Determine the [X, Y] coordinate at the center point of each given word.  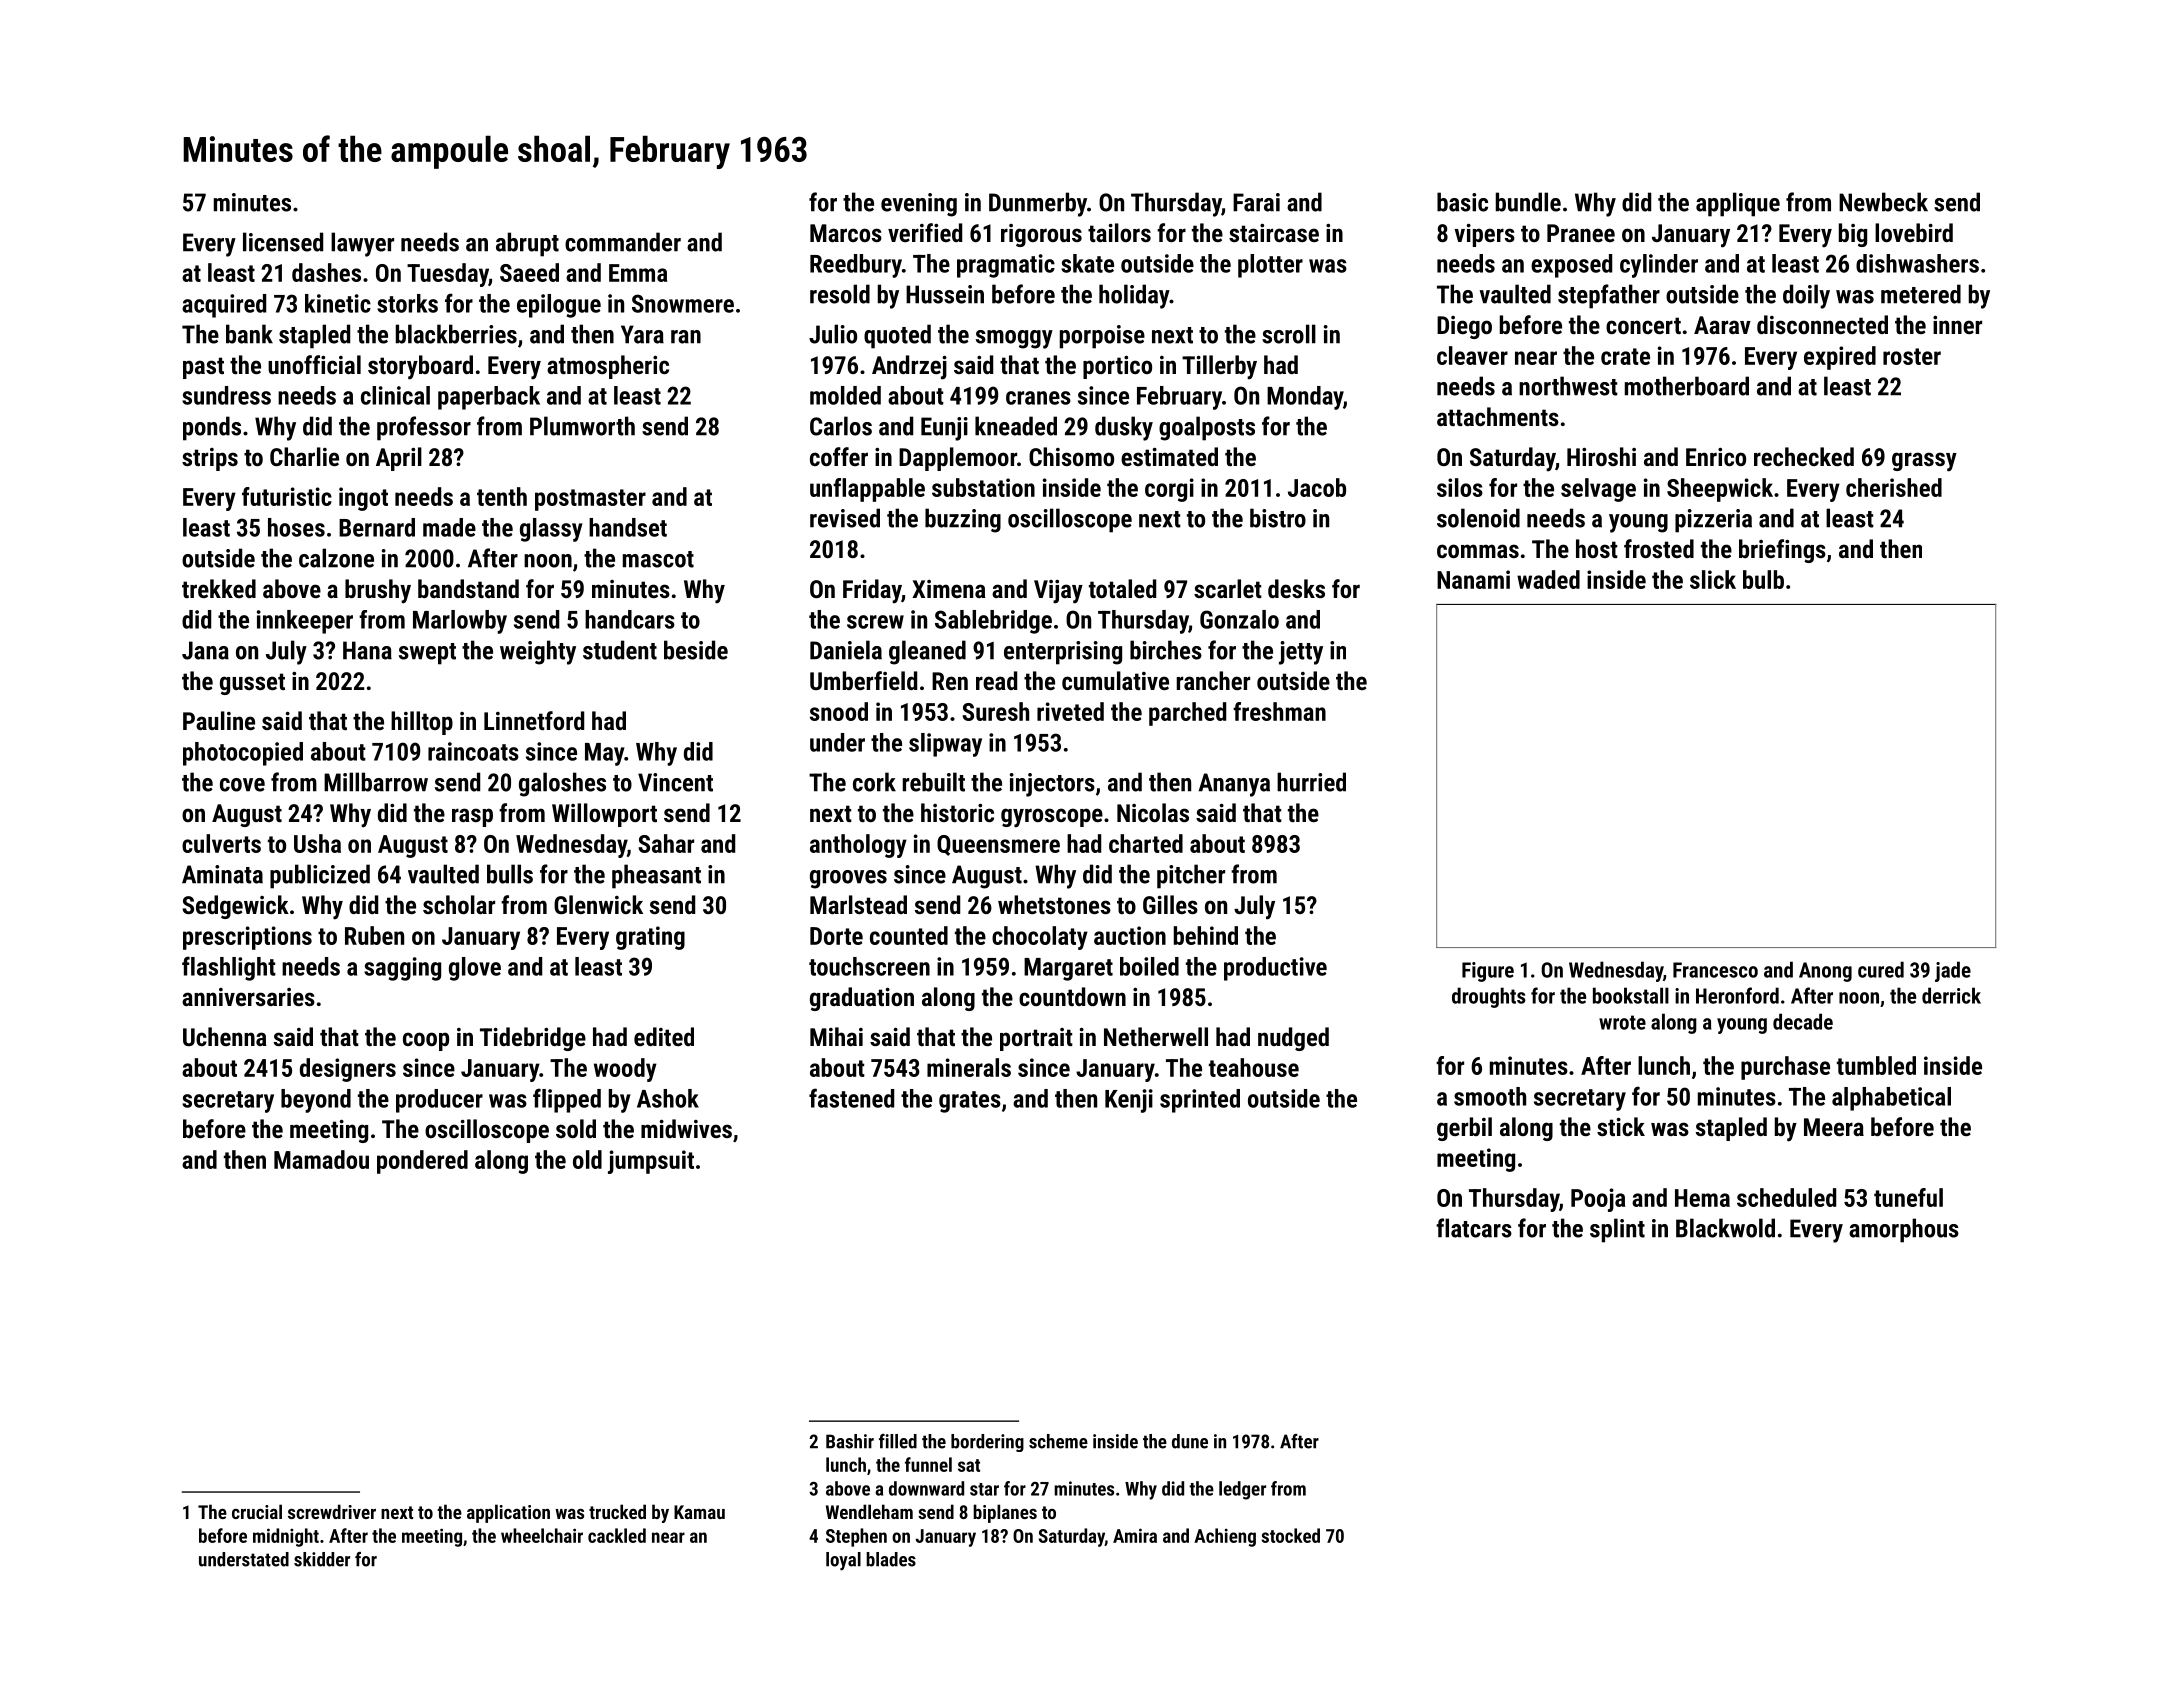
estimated [1169, 456]
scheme [1058, 1441]
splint [1617, 1230]
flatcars [1474, 1228]
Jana [205, 650]
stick [1621, 1126]
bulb [1763, 579]
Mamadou [321, 1159]
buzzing [963, 520]
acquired [224, 306]
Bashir [850, 1441]
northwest [1568, 386]
